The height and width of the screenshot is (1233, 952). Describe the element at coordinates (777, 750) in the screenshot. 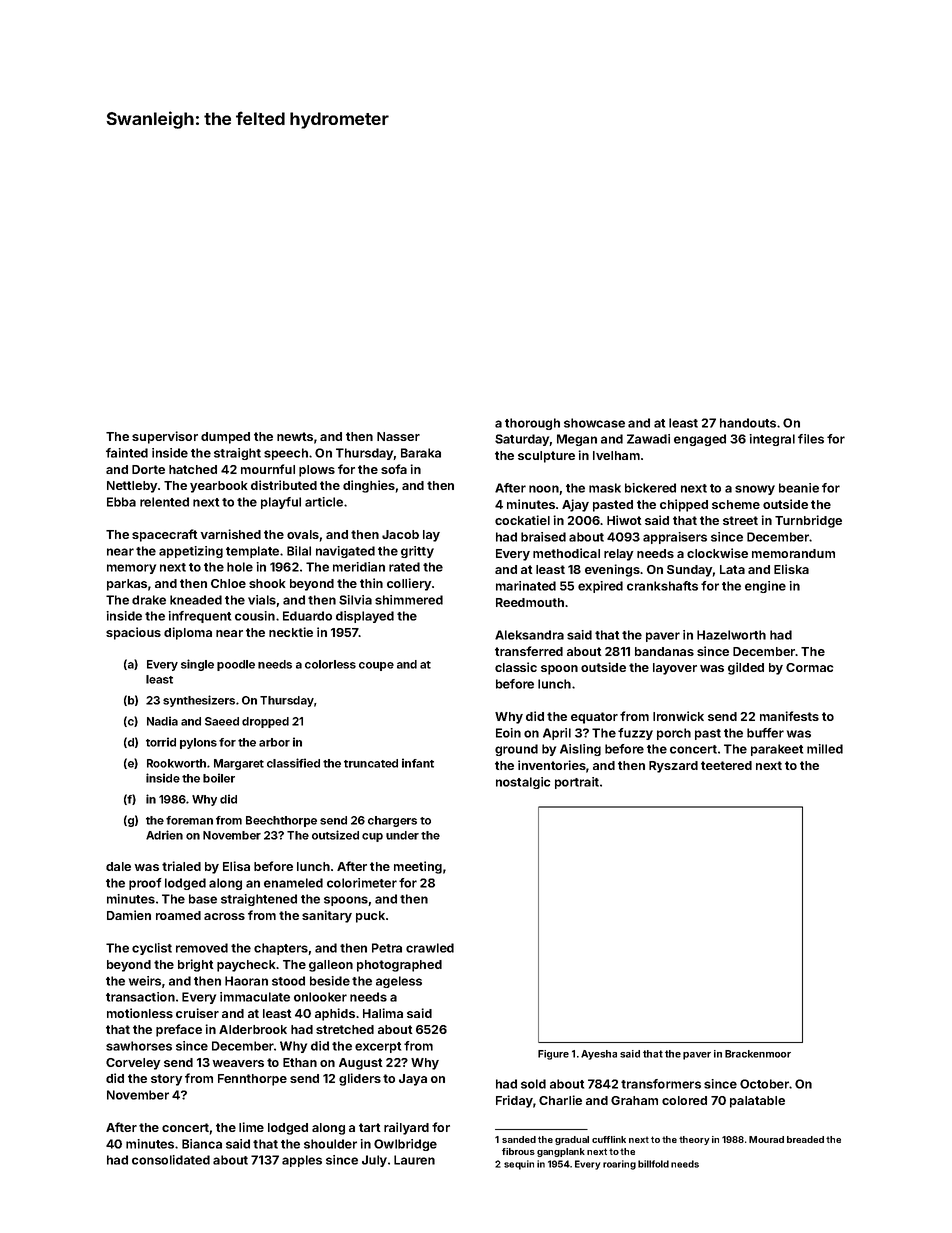

I see `parakeet` at that location.
